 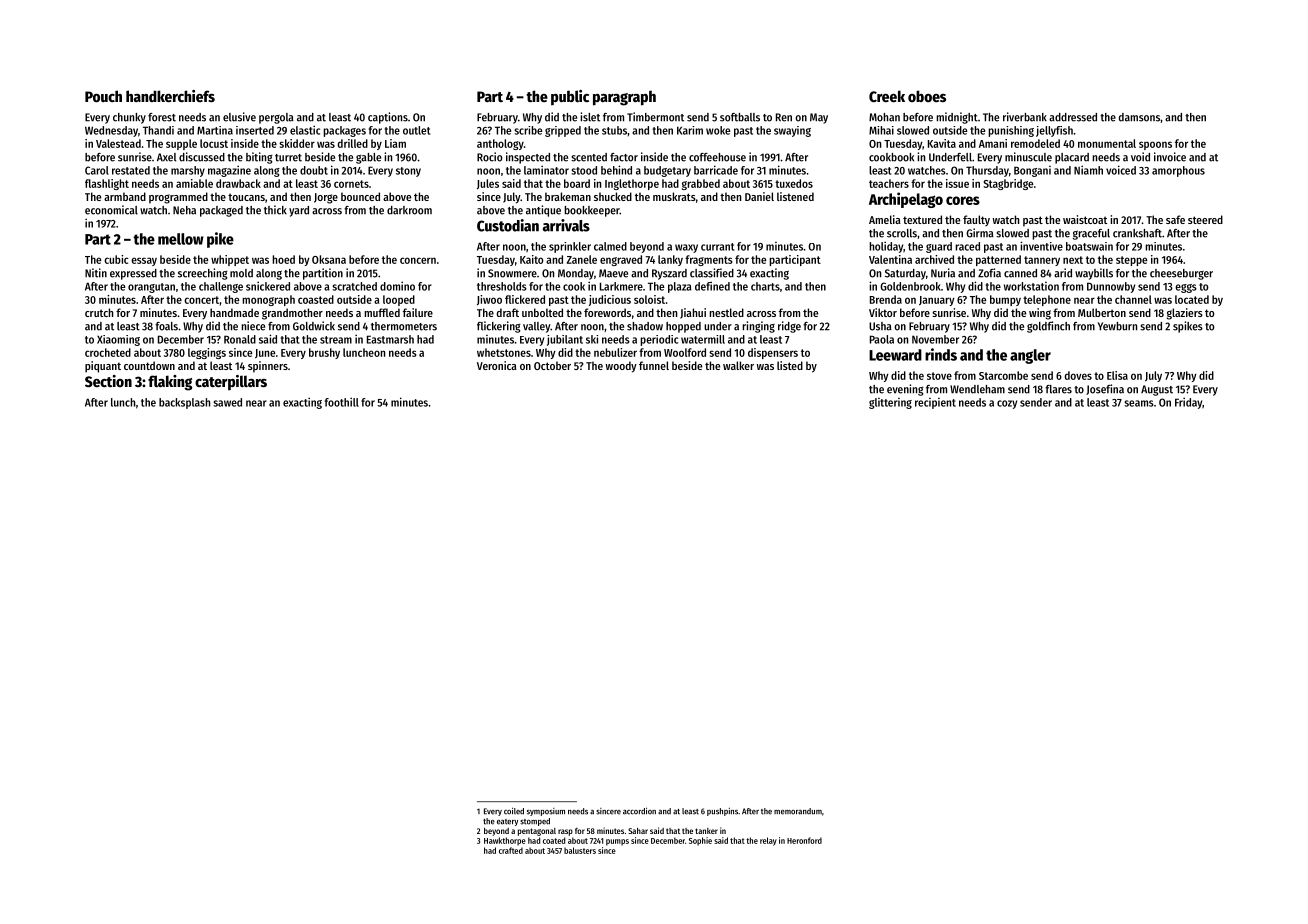 What do you see at coordinates (1139, 403) in the page?
I see `seams` at bounding box center [1139, 403].
